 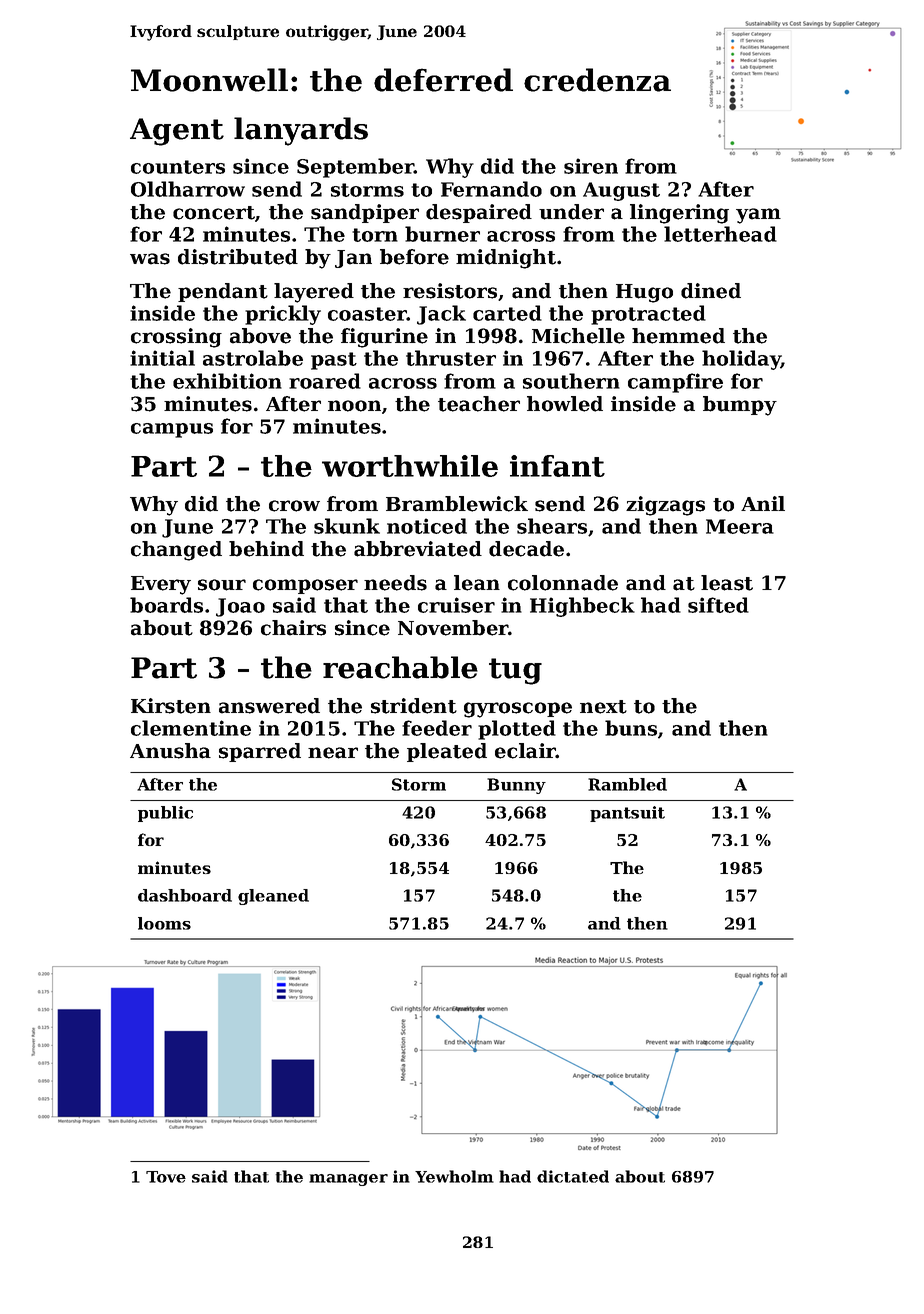 What do you see at coordinates (758, 216) in the screenshot?
I see `yam` at bounding box center [758, 216].
